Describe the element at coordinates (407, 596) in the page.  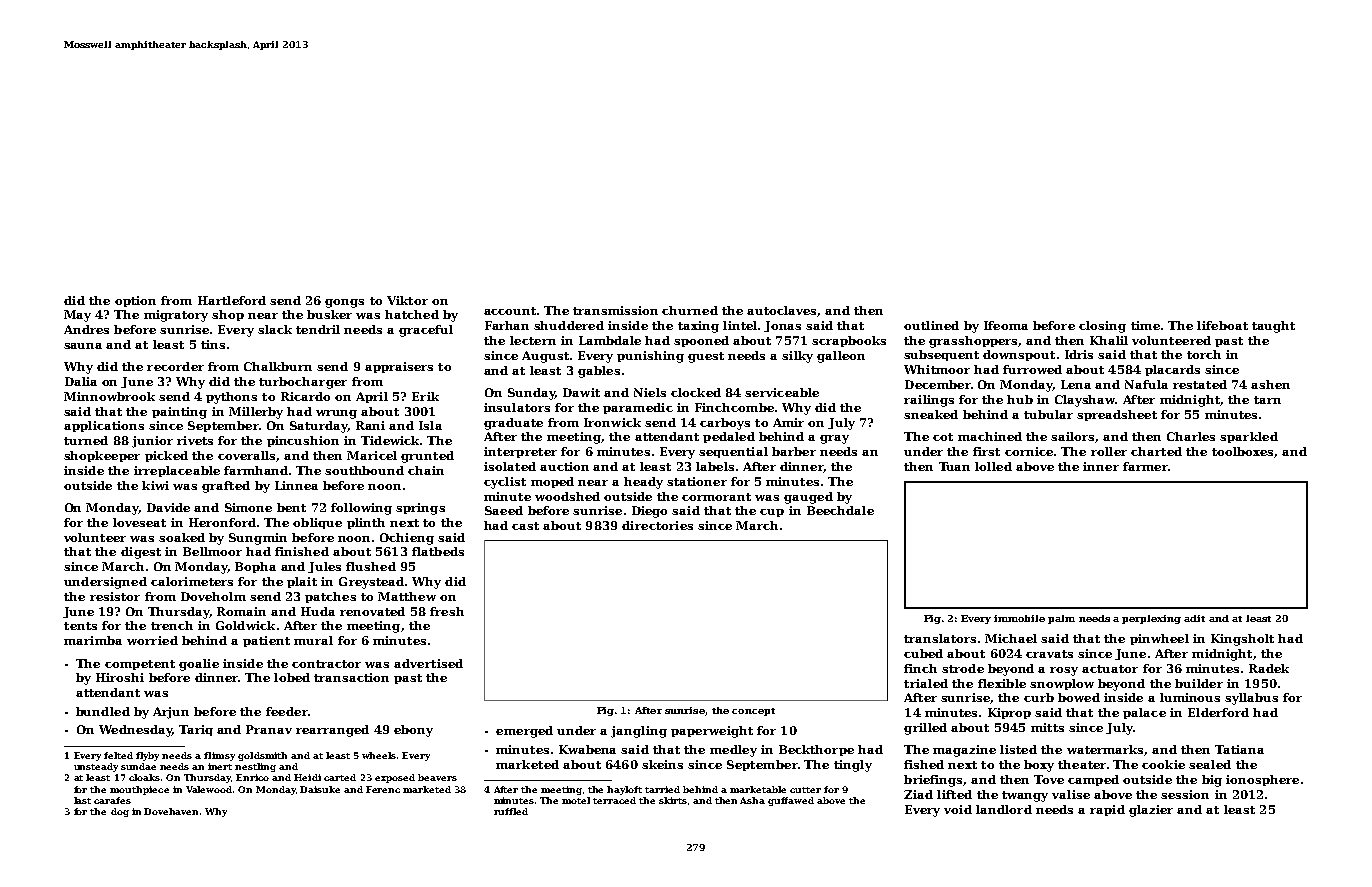
I see `Matthew` at that location.
